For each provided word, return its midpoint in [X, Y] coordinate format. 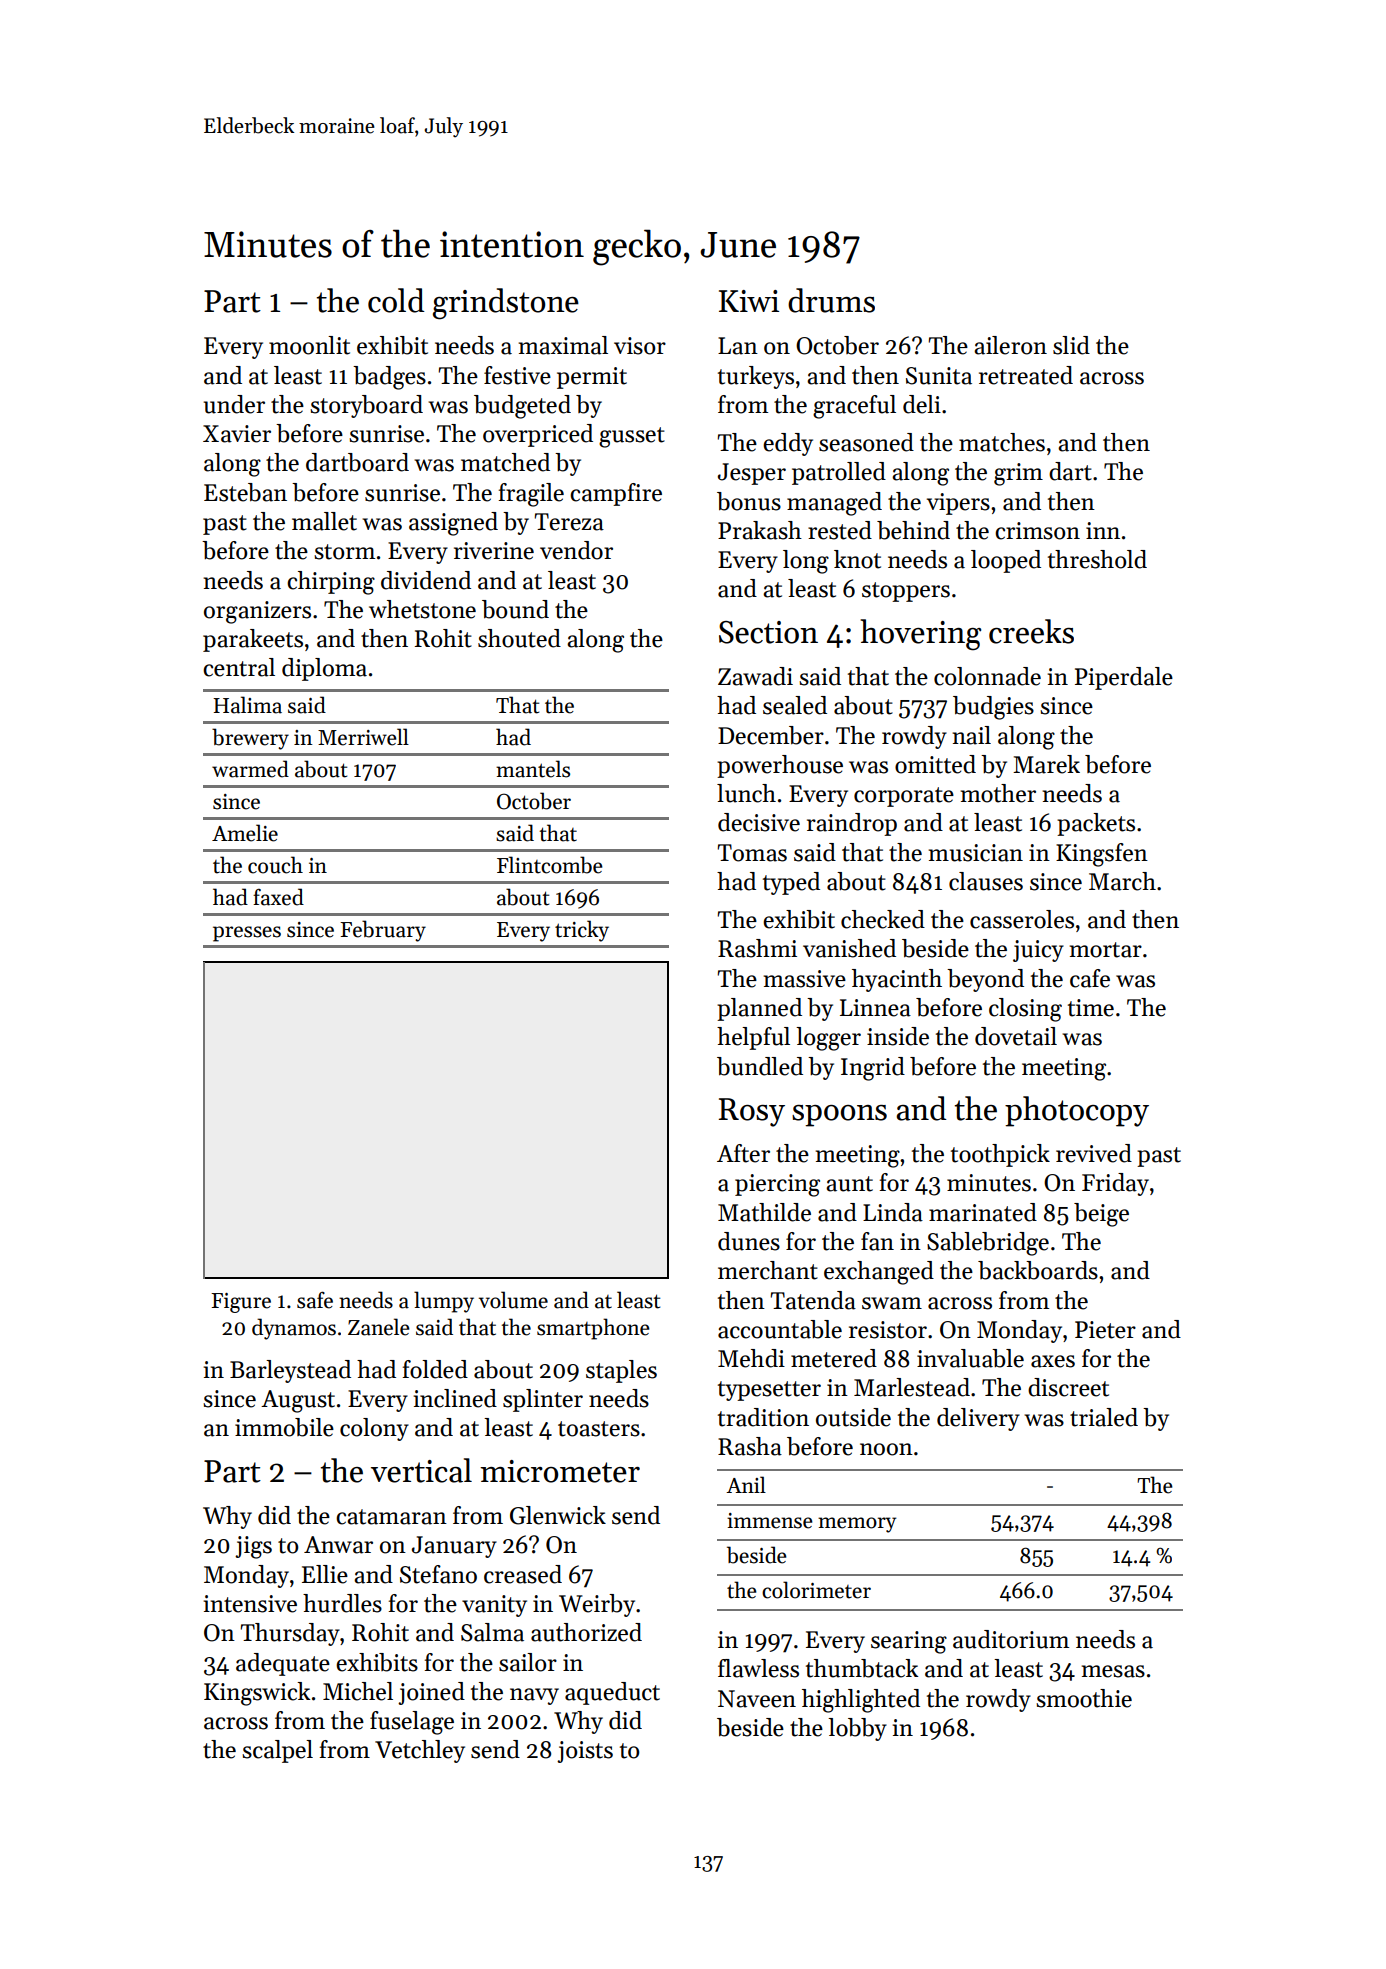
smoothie [1084, 1698]
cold [396, 300]
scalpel [277, 1751]
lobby [857, 1729]
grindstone [506, 304]
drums [831, 300]
